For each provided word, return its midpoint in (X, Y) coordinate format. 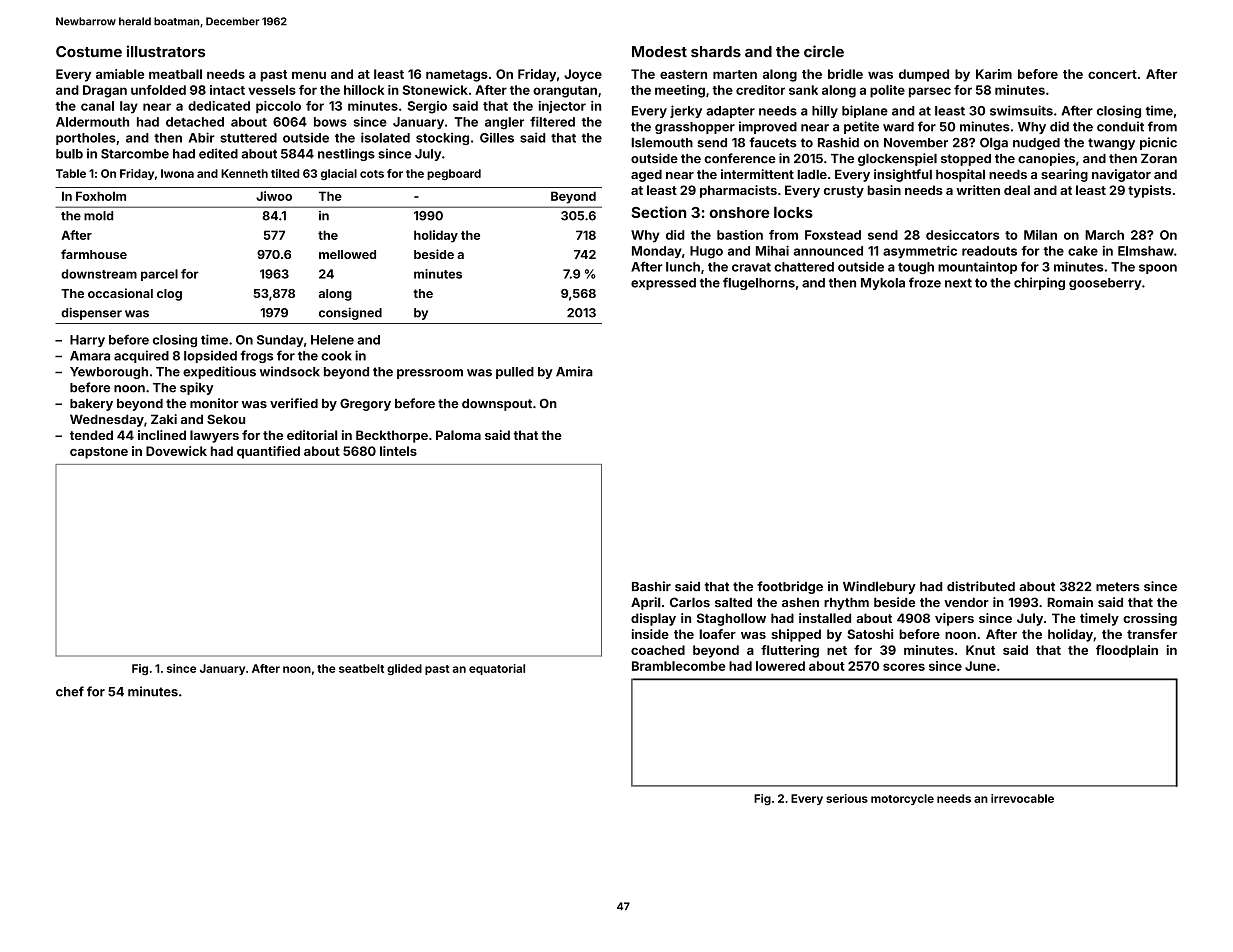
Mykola (883, 284)
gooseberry (1105, 284)
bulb (69, 154)
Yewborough (109, 373)
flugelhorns (759, 283)
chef (70, 691)
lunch (683, 267)
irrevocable (1022, 798)
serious (847, 798)
